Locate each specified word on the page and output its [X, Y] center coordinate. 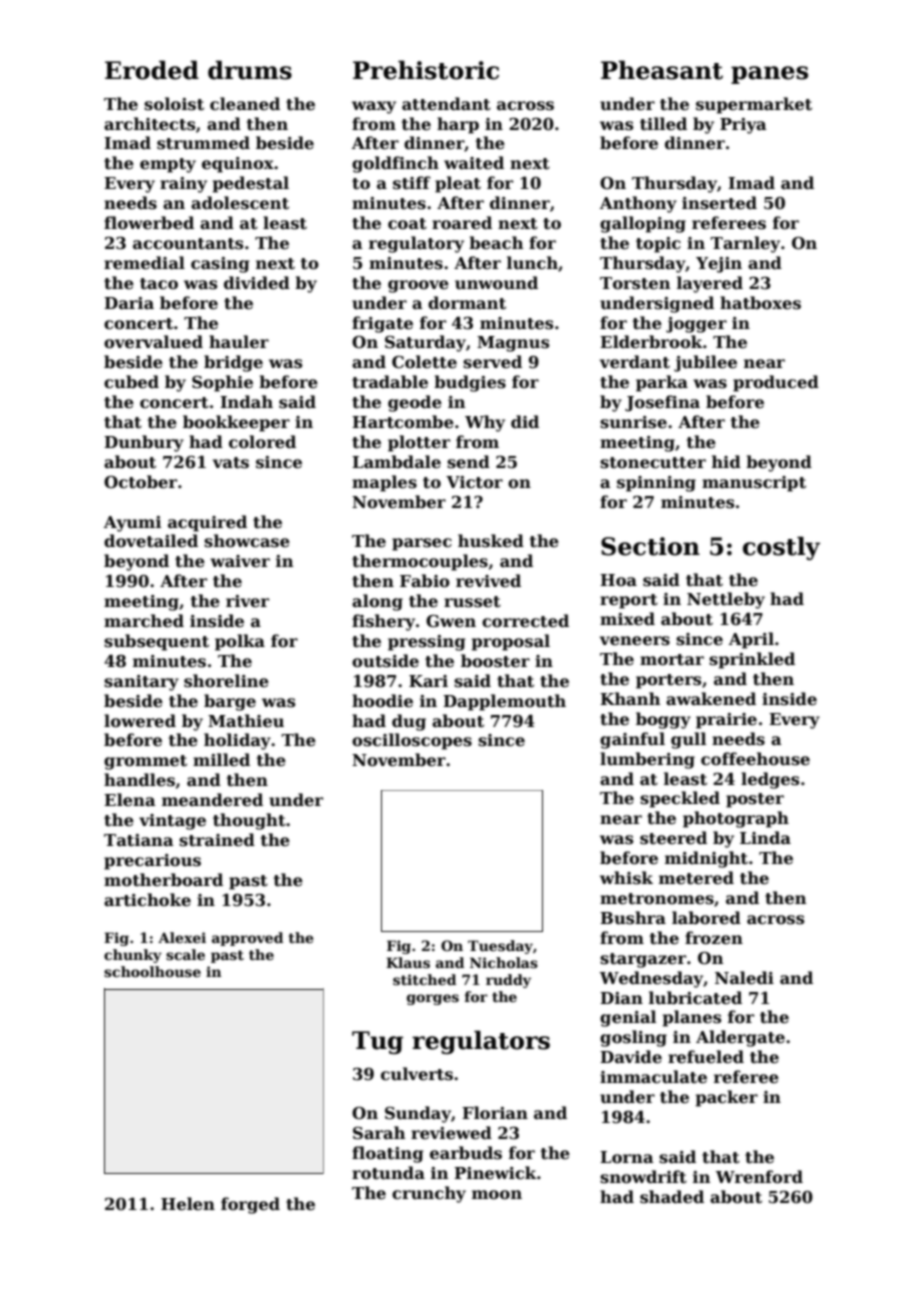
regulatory [416, 244]
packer [726, 1098]
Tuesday [500, 947]
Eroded [152, 70]
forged [250, 1205]
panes [769, 75]
